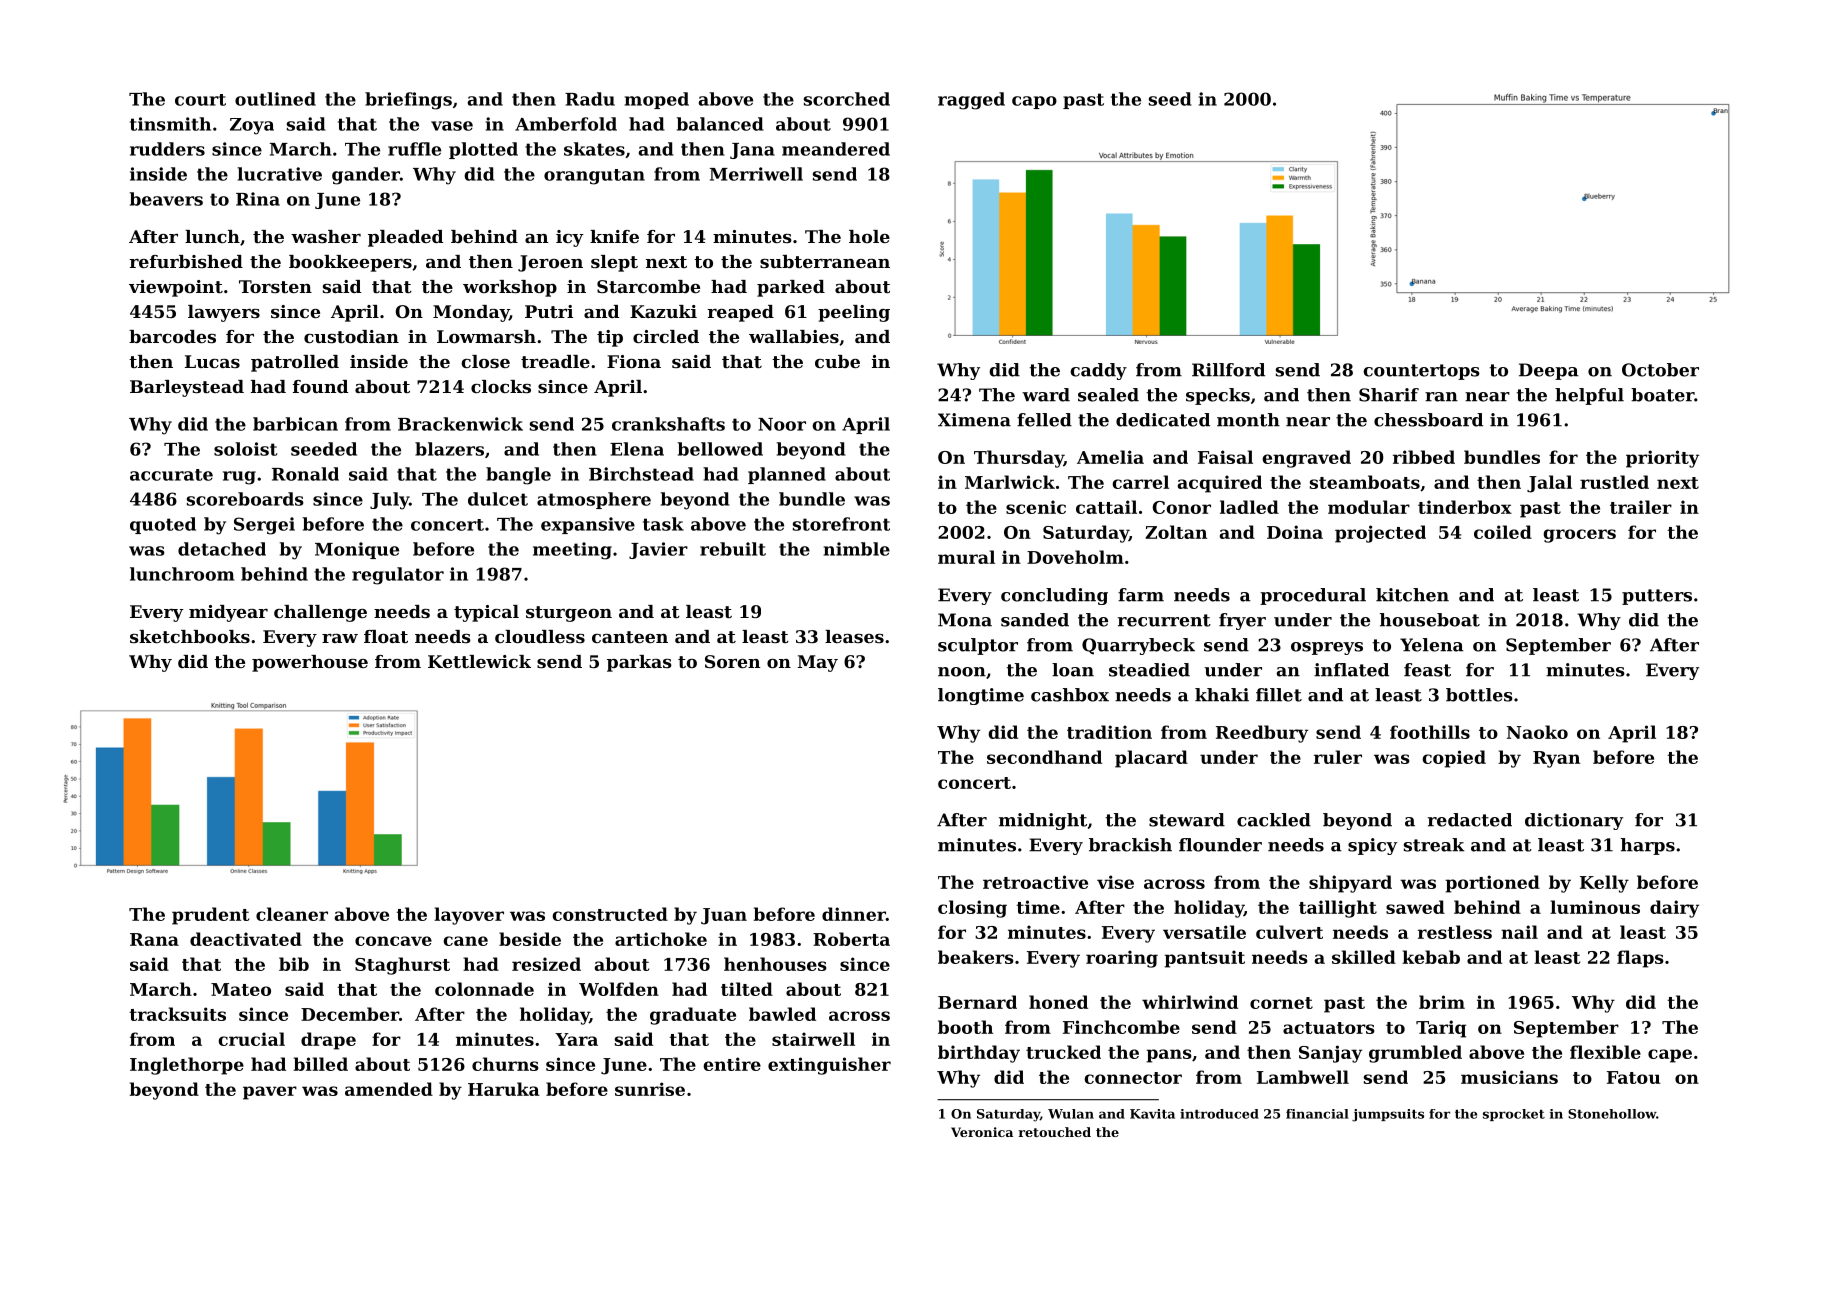 This screenshot has height=1292, width=1828. Describe the element at coordinates (1034, 102) in the screenshot. I see `capo` at that location.
